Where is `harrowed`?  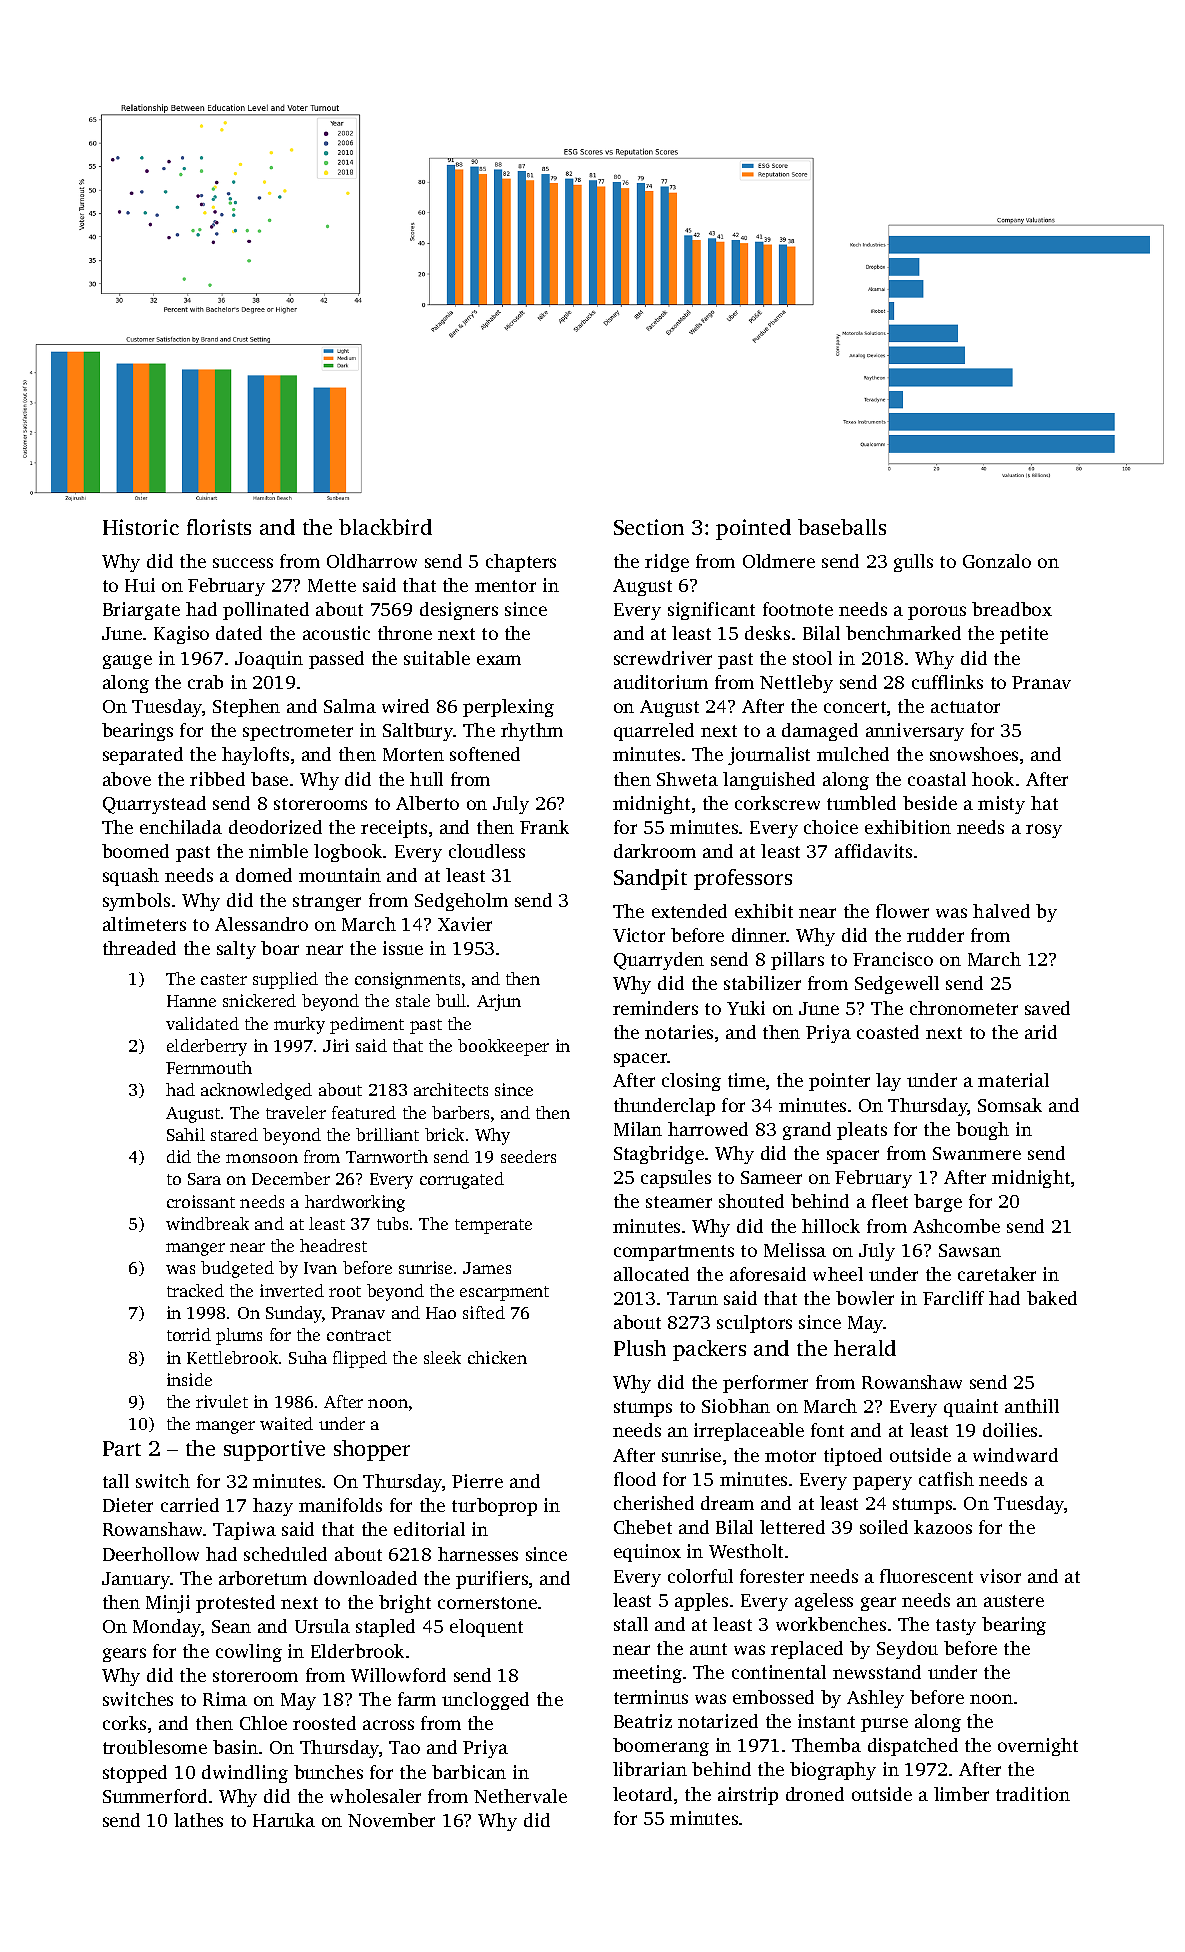 harrowed is located at coordinates (708, 1129).
